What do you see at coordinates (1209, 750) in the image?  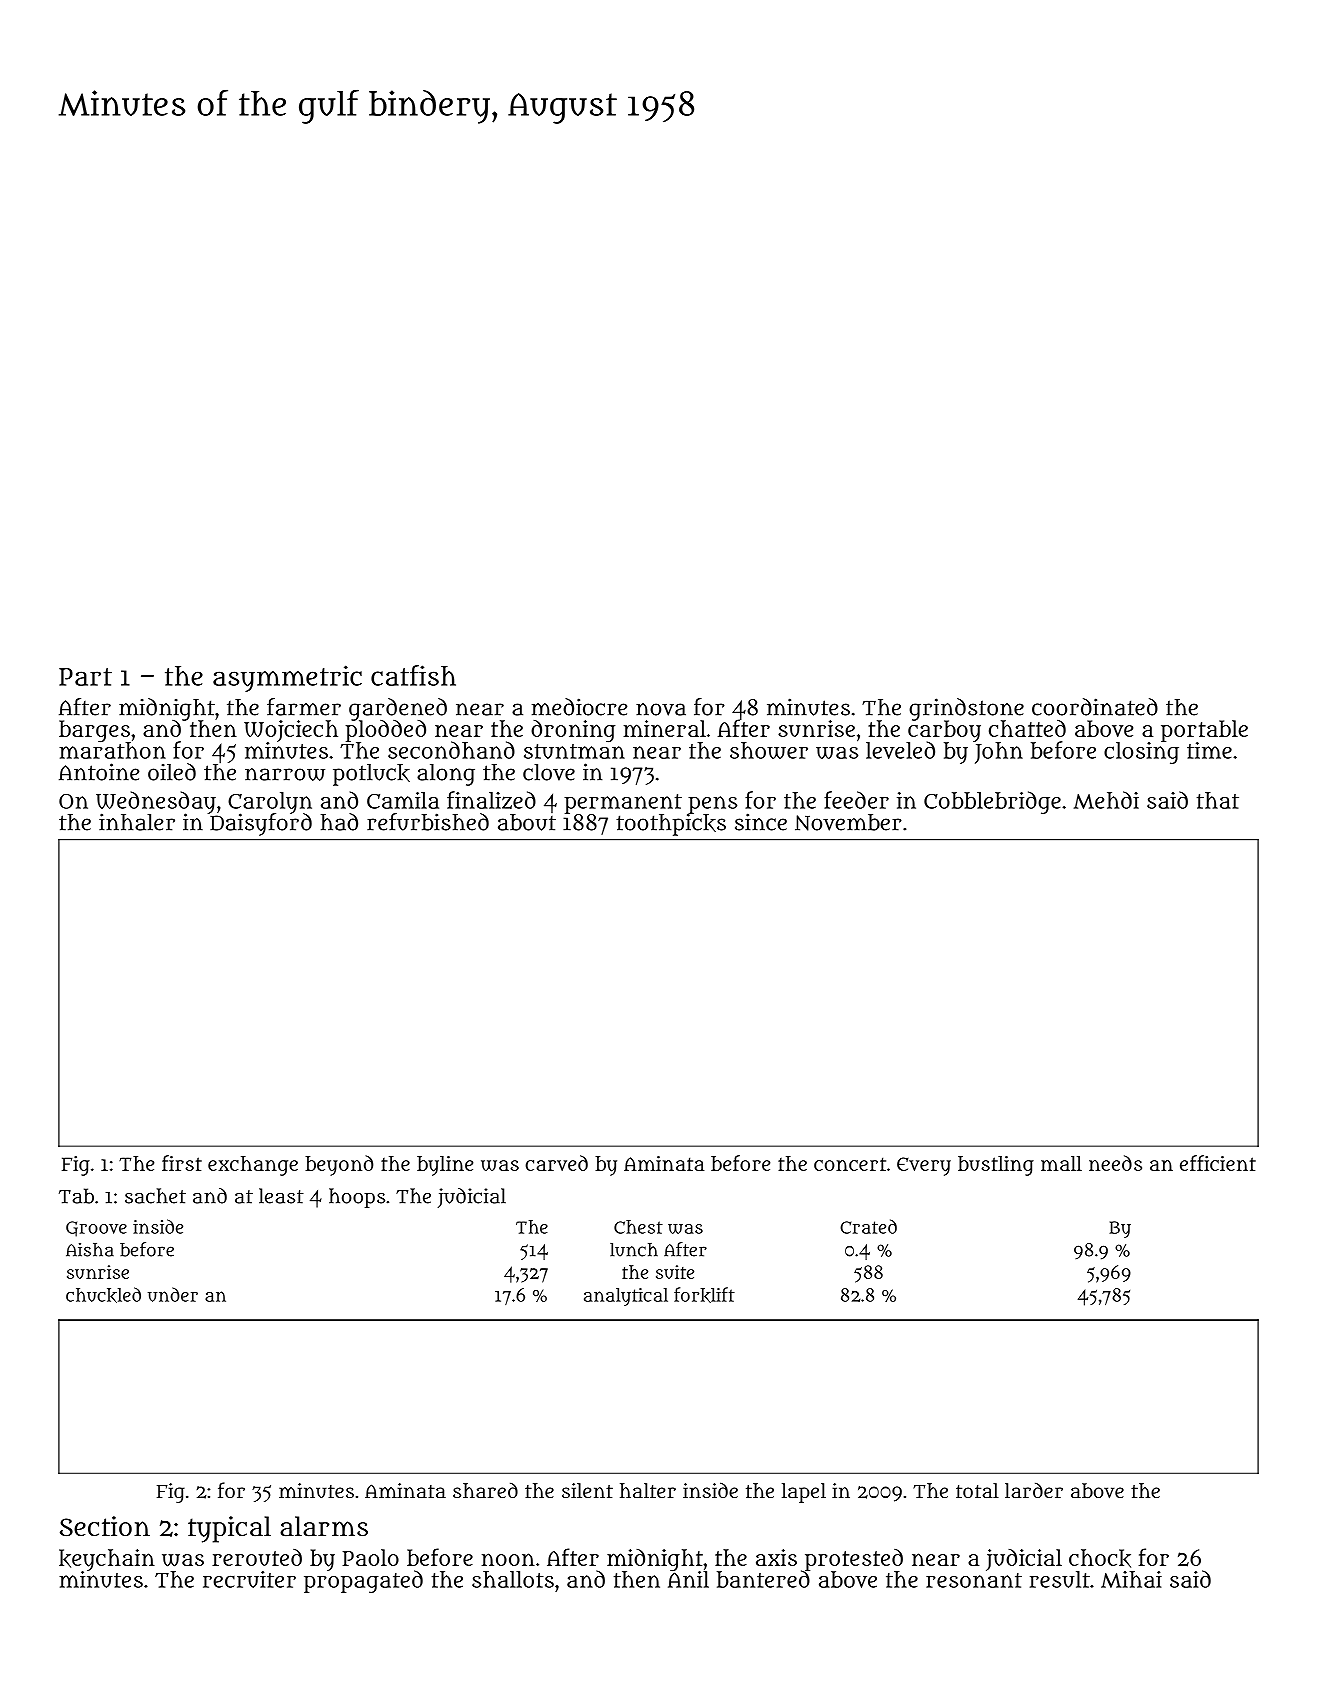 I see `time` at bounding box center [1209, 750].
